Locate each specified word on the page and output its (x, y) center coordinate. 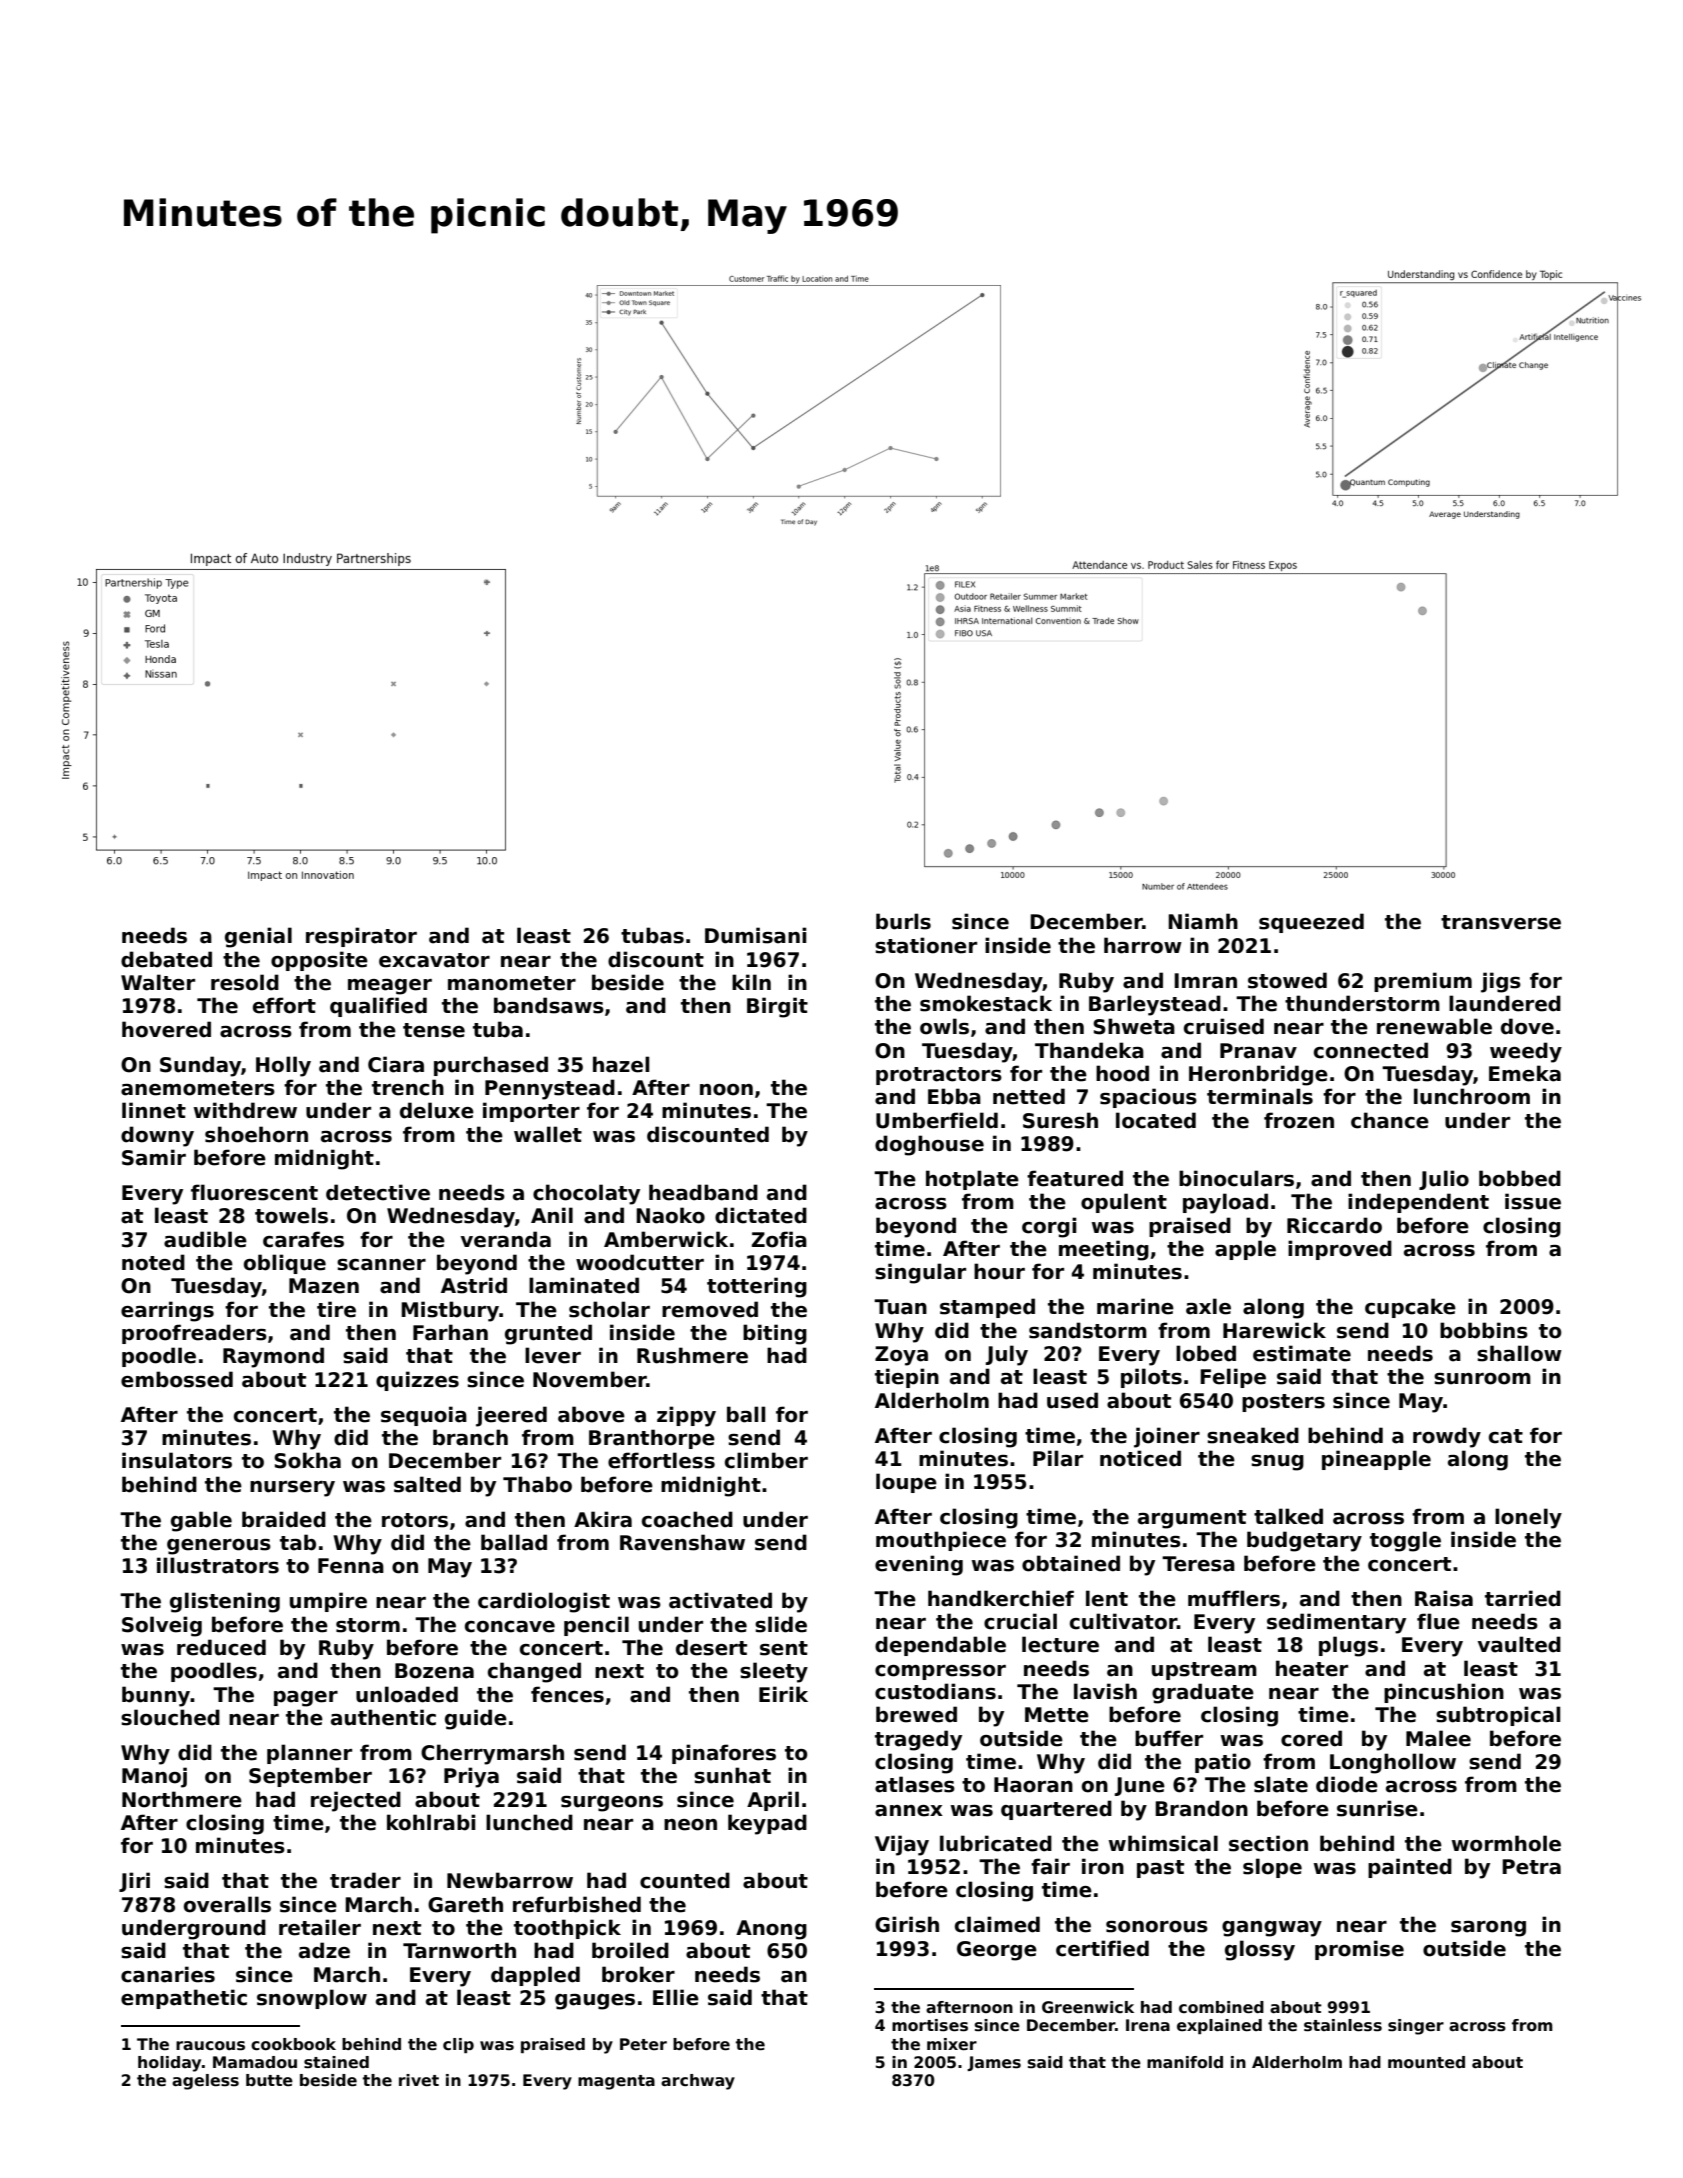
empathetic (184, 1999)
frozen (1299, 1120)
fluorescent (254, 1192)
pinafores (724, 1754)
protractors (939, 1076)
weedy (1526, 1052)
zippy (686, 1416)
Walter (158, 982)
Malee (1438, 1738)
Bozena (434, 1671)
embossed (177, 1379)
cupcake (1410, 1308)
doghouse (929, 1145)
